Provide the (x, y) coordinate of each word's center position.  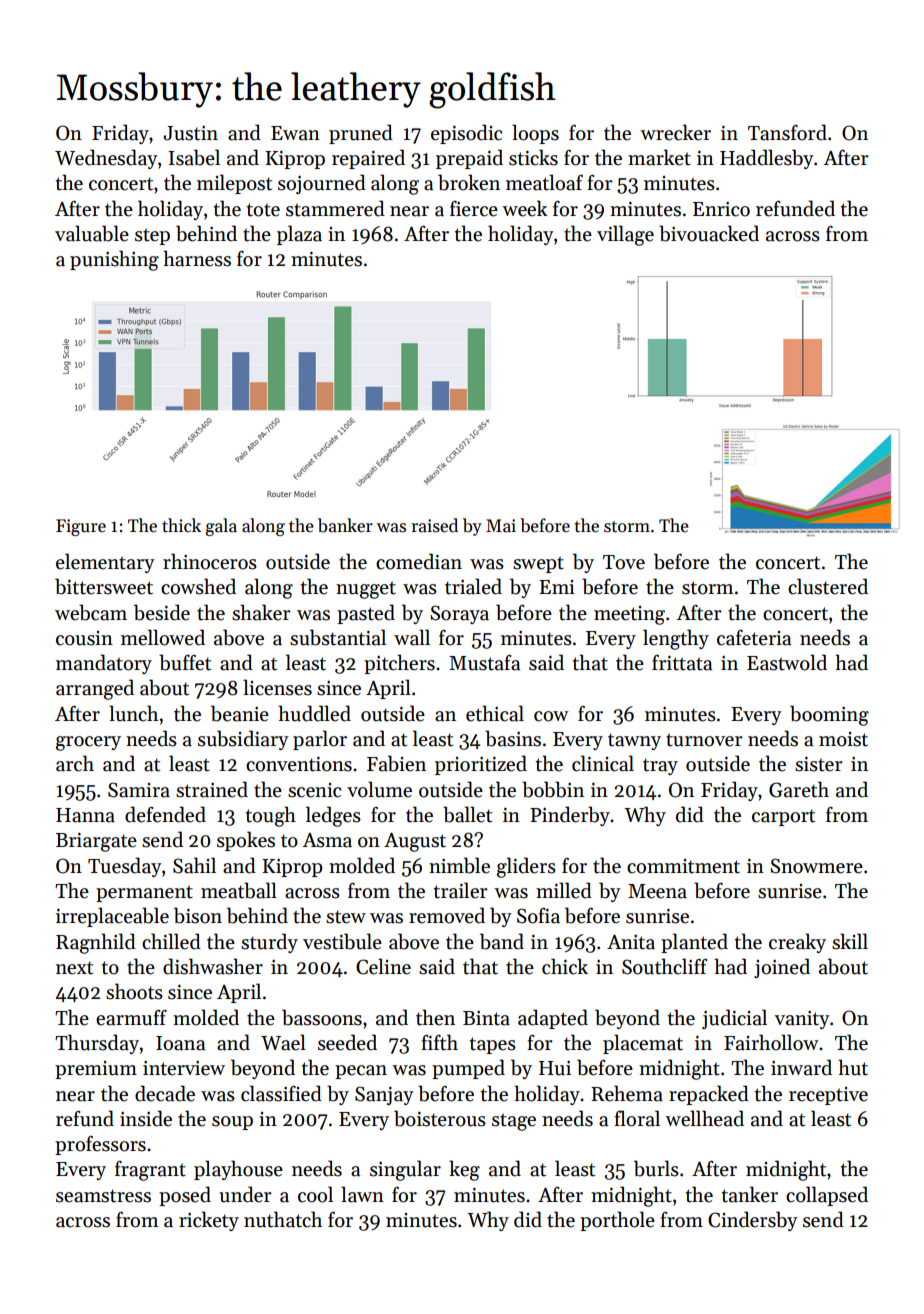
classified (281, 1093)
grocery (88, 743)
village (625, 235)
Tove (624, 562)
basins (513, 738)
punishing (114, 260)
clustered (828, 586)
